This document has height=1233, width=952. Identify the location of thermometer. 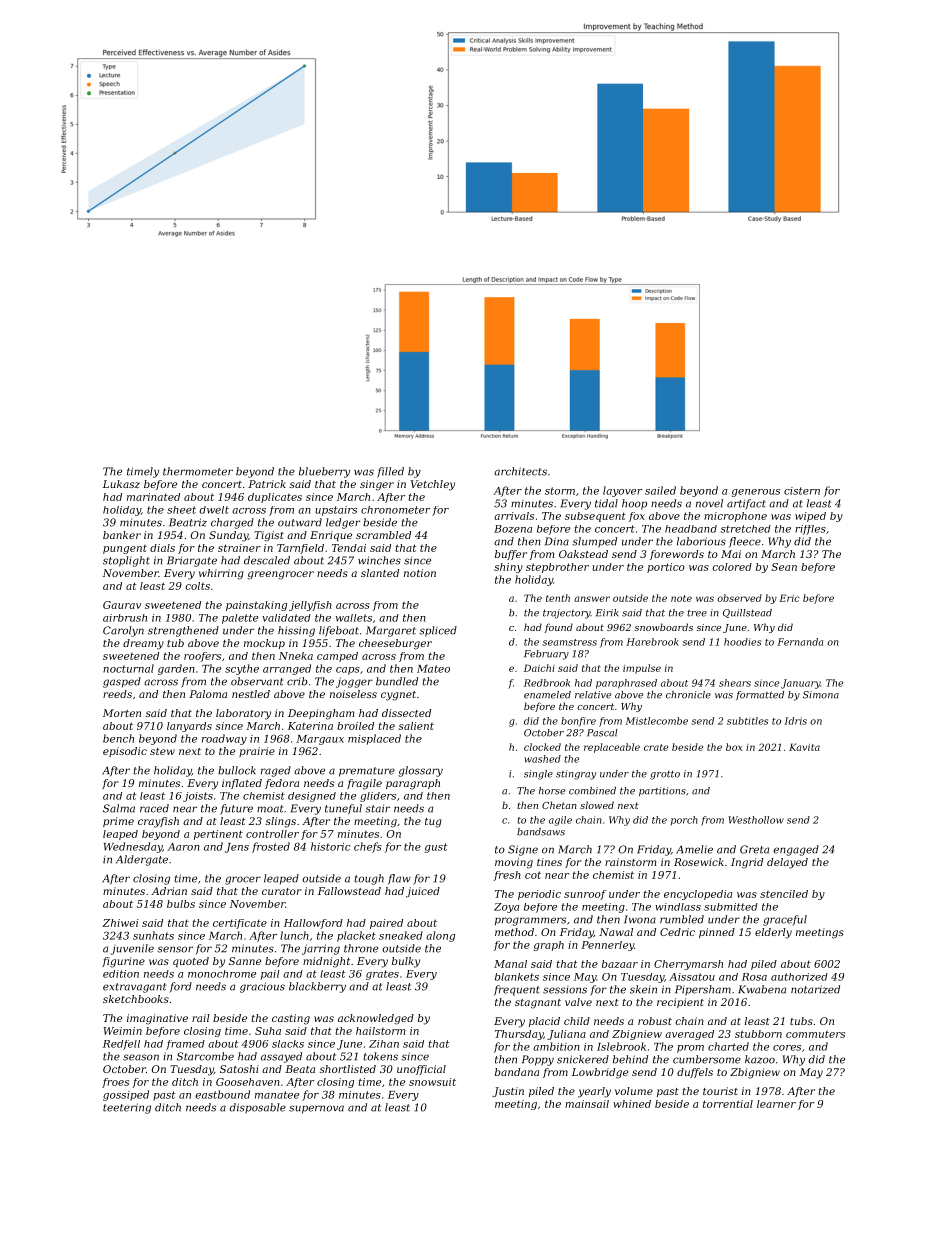
(198, 471).
